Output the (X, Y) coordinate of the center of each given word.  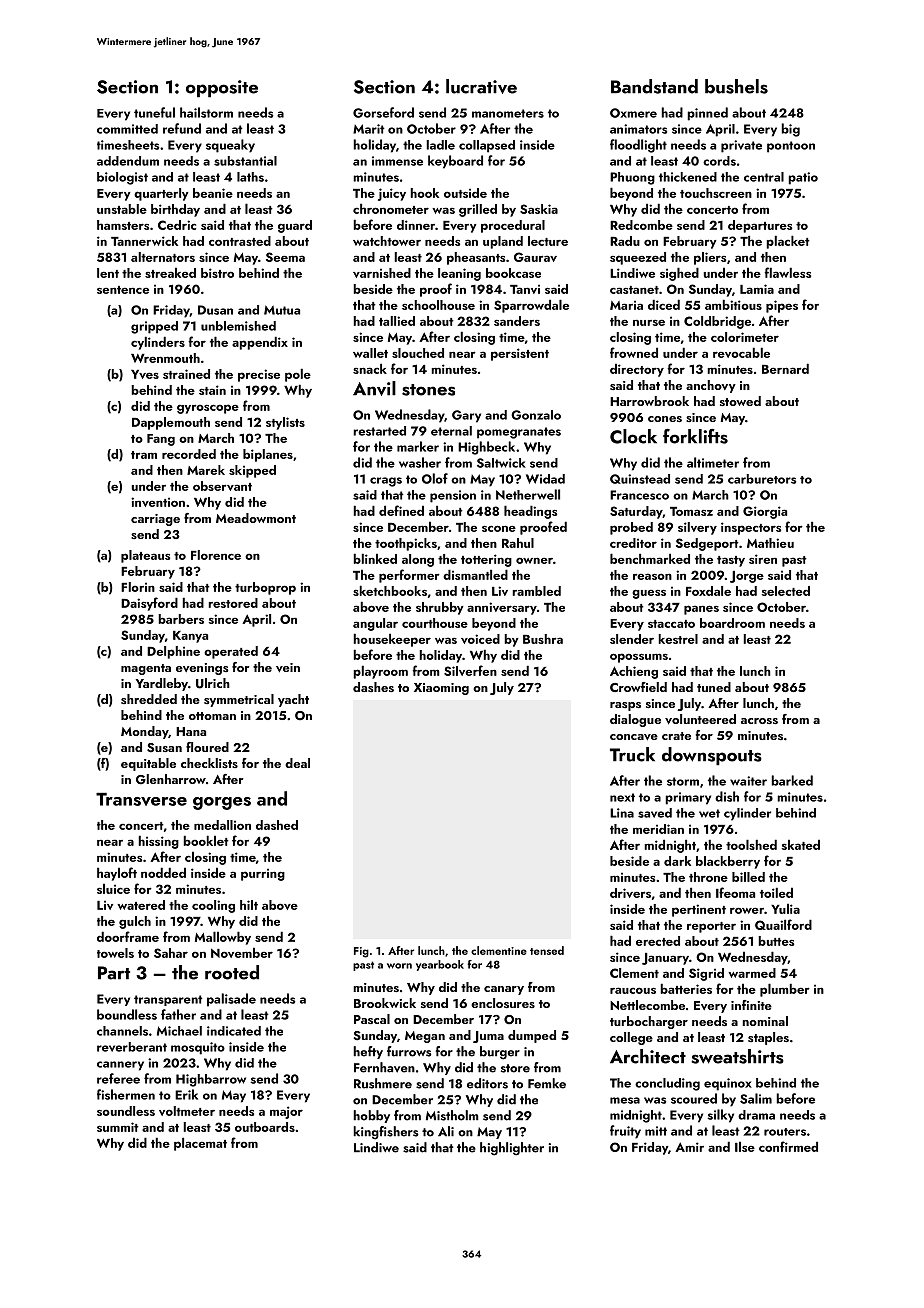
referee (118, 1078)
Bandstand (654, 86)
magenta (146, 669)
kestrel (678, 639)
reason (652, 576)
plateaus (145, 556)
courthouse (435, 623)
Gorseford (383, 112)
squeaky (230, 146)
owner (534, 560)
